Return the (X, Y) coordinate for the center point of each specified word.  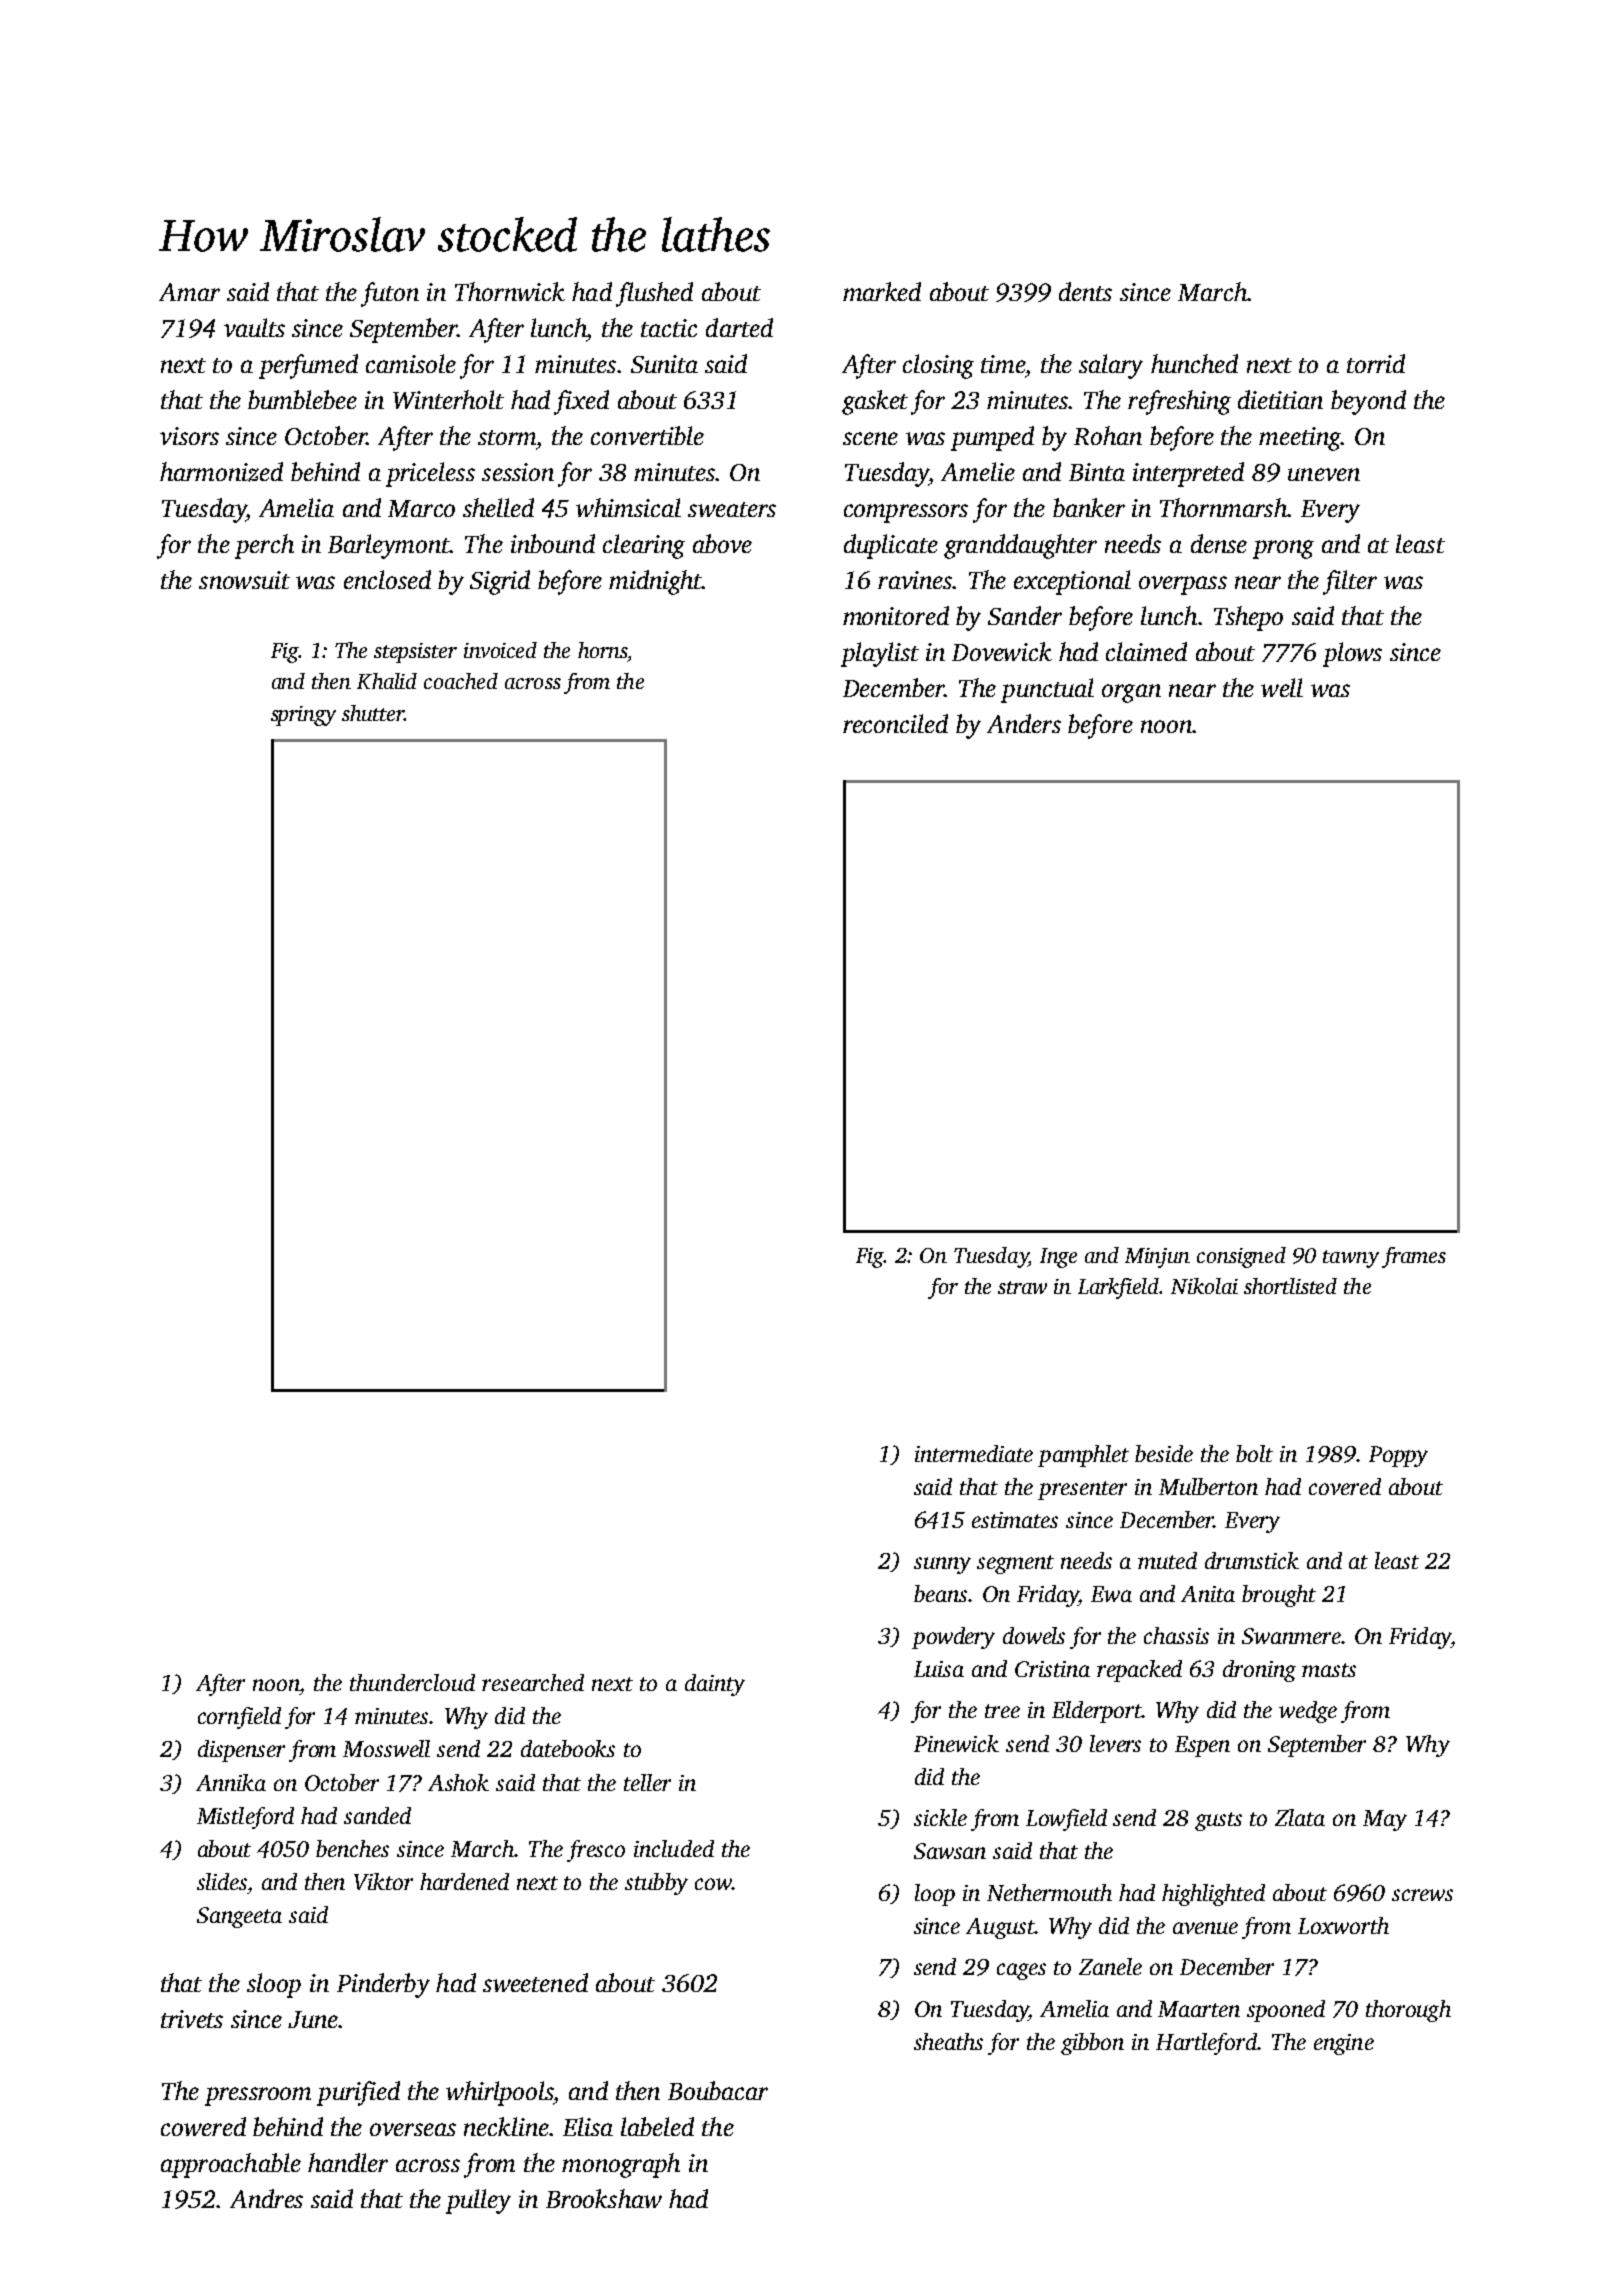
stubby (656, 1884)
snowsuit (244, 580)
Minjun (1157, 1258)
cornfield (239, 1718)
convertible (647, 435)
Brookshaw (604, 2198)
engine (1344, 2044)
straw (1022, 1287)
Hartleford (1206, 2044)
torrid (1376, 363)
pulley (478, 2201)
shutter (373, 713)
